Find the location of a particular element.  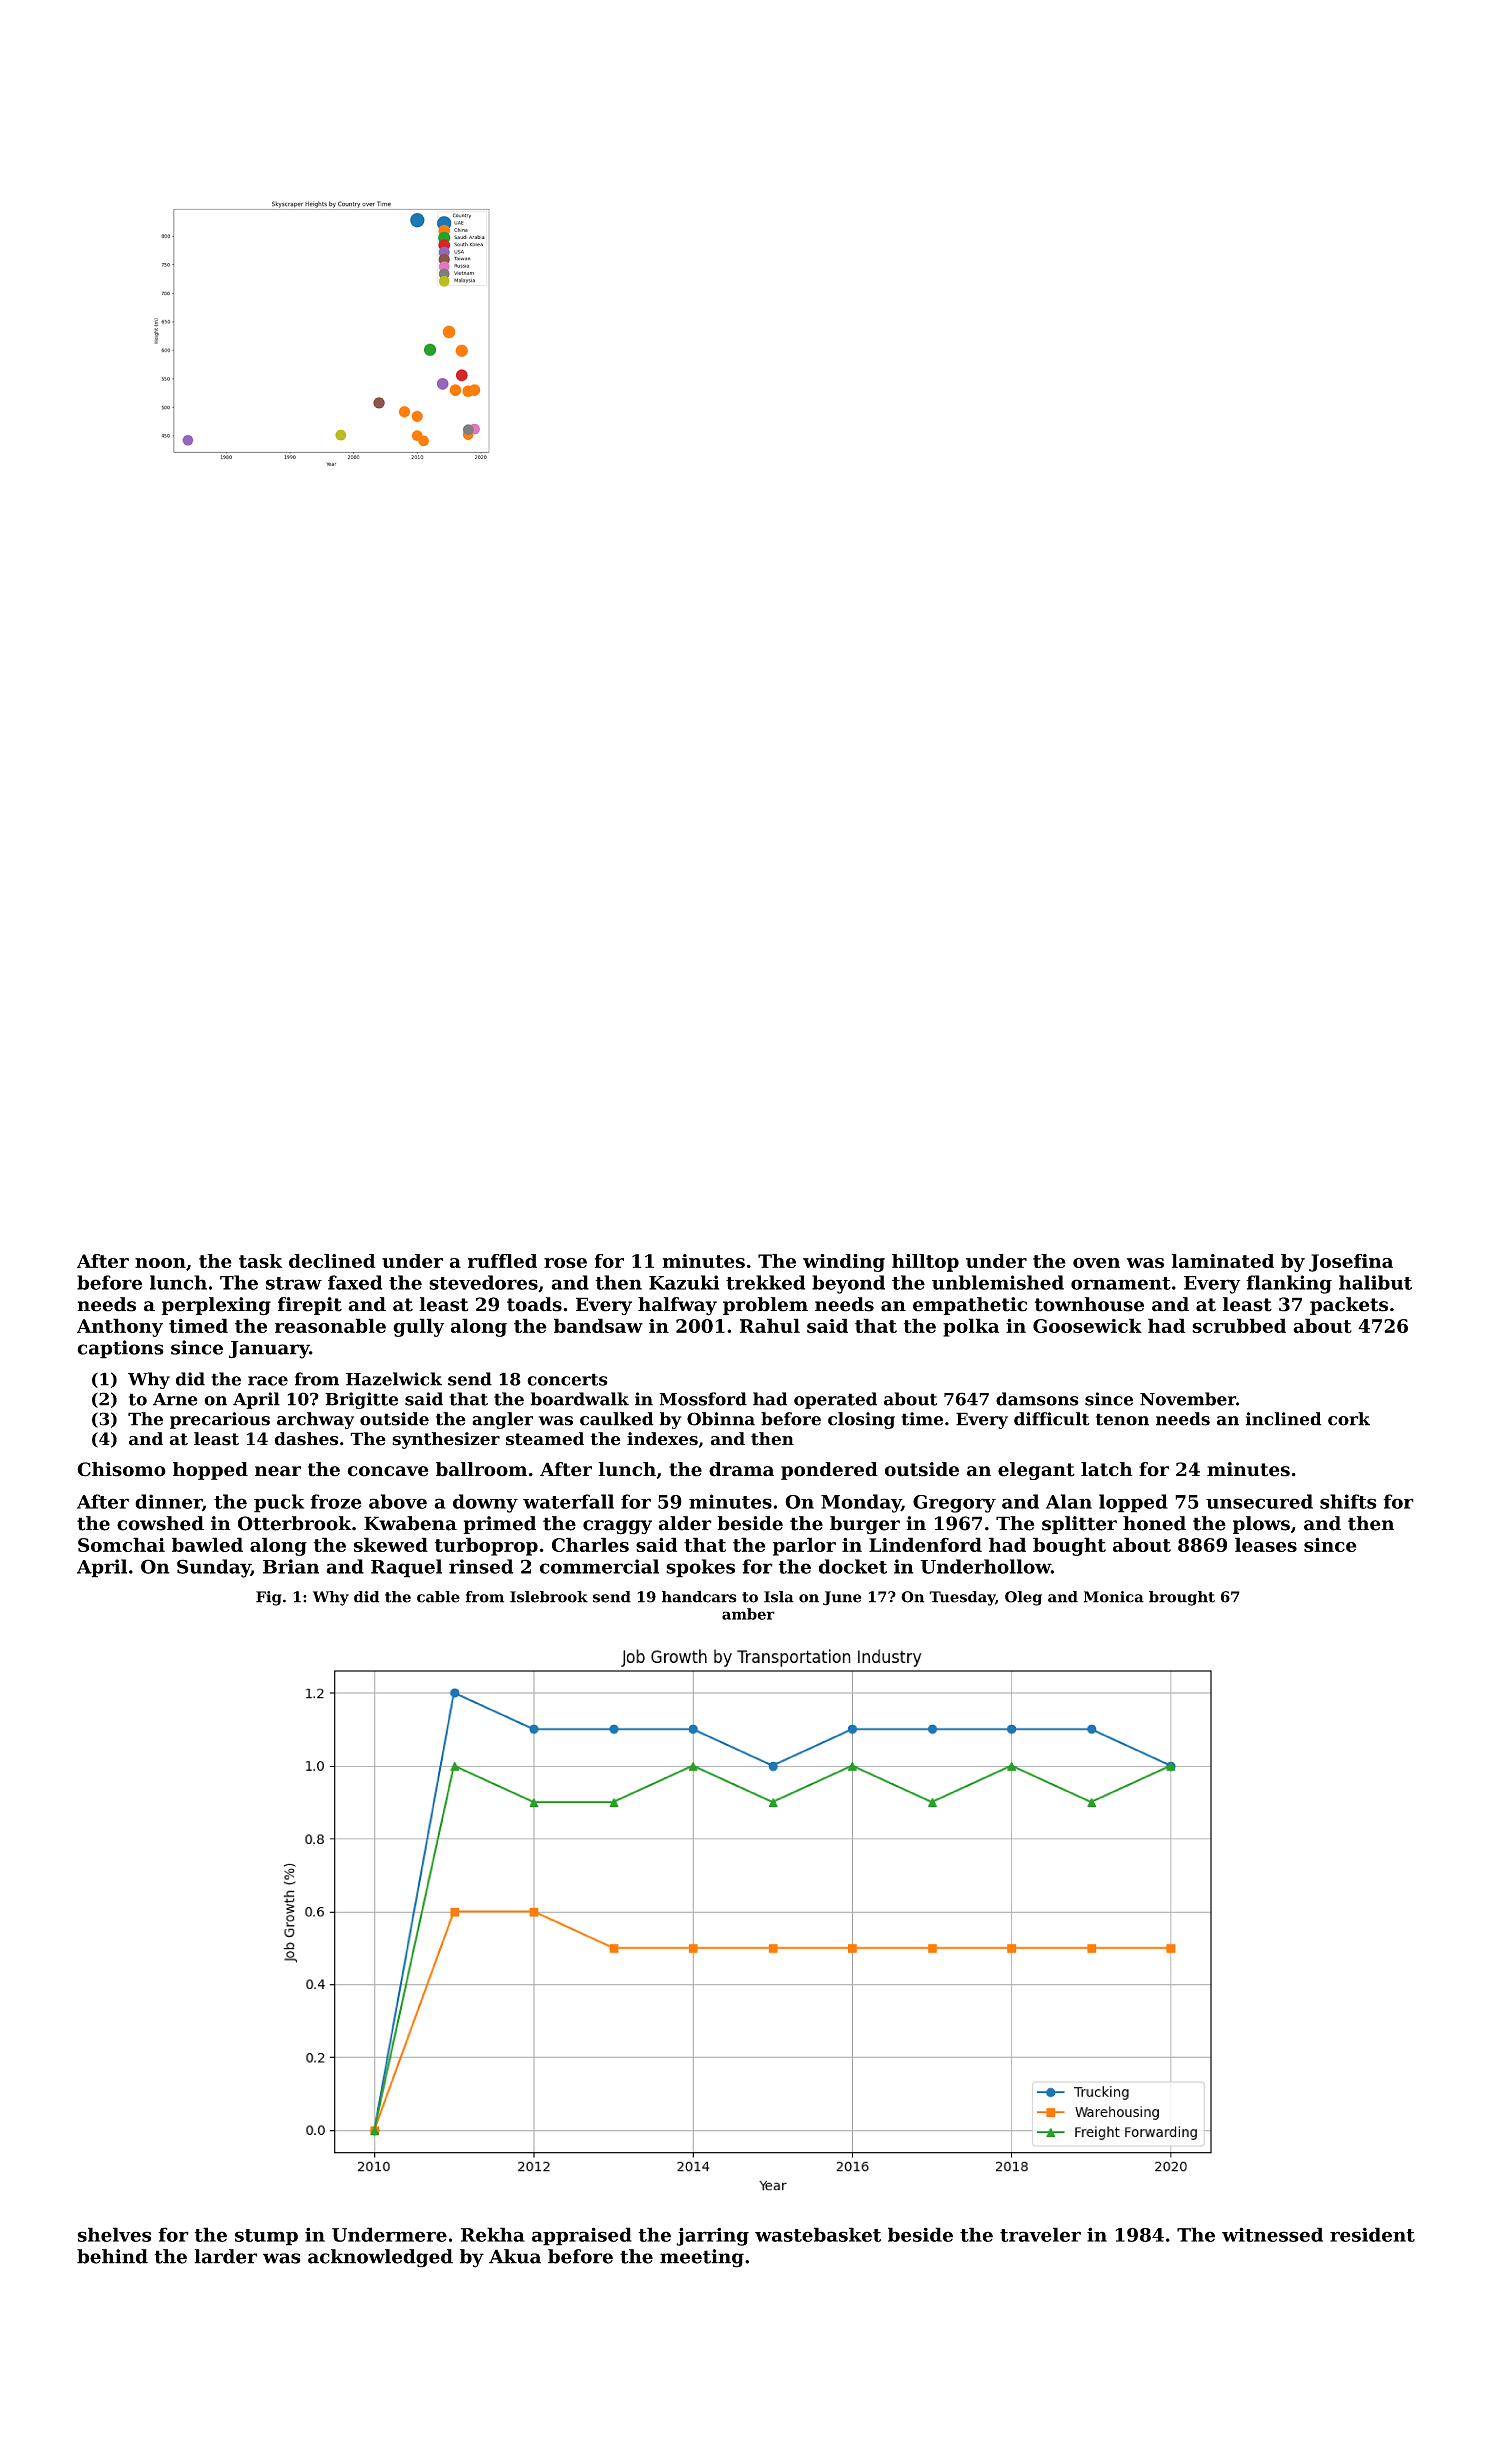

Oleg is located at coordinates (1023, 1598).
